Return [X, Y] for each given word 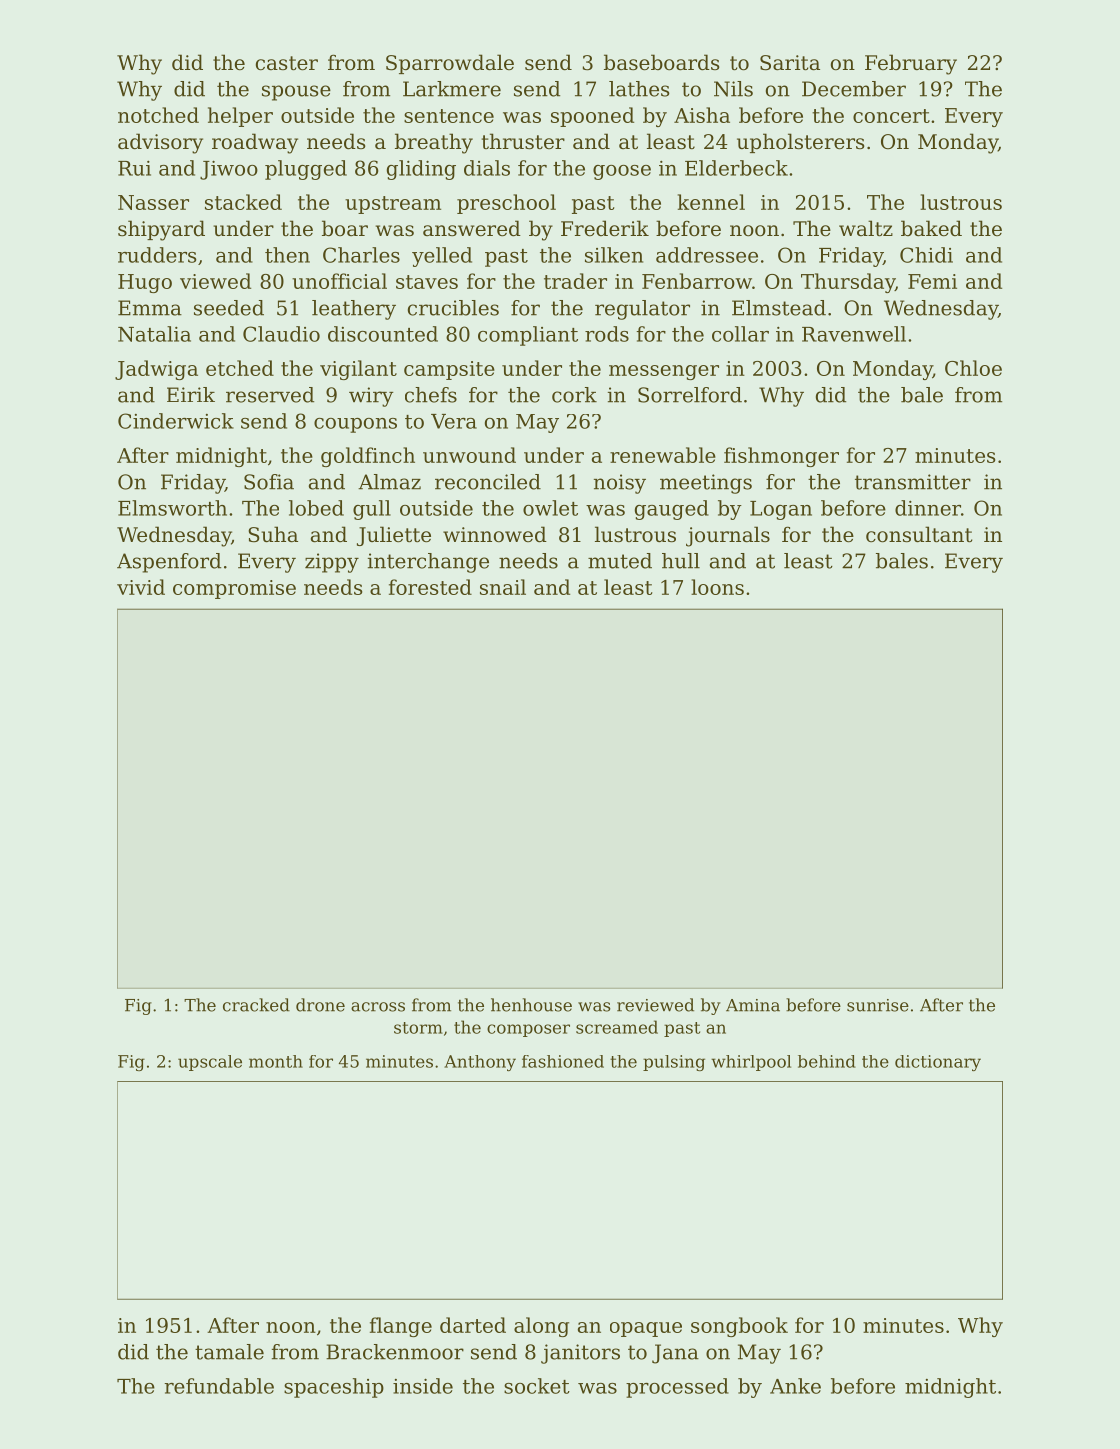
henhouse [531, 1005]
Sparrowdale [450, 64]
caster [287, 63]
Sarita [790, 63]
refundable [219, 1386]
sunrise [878, 1005]
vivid [141, 587]
